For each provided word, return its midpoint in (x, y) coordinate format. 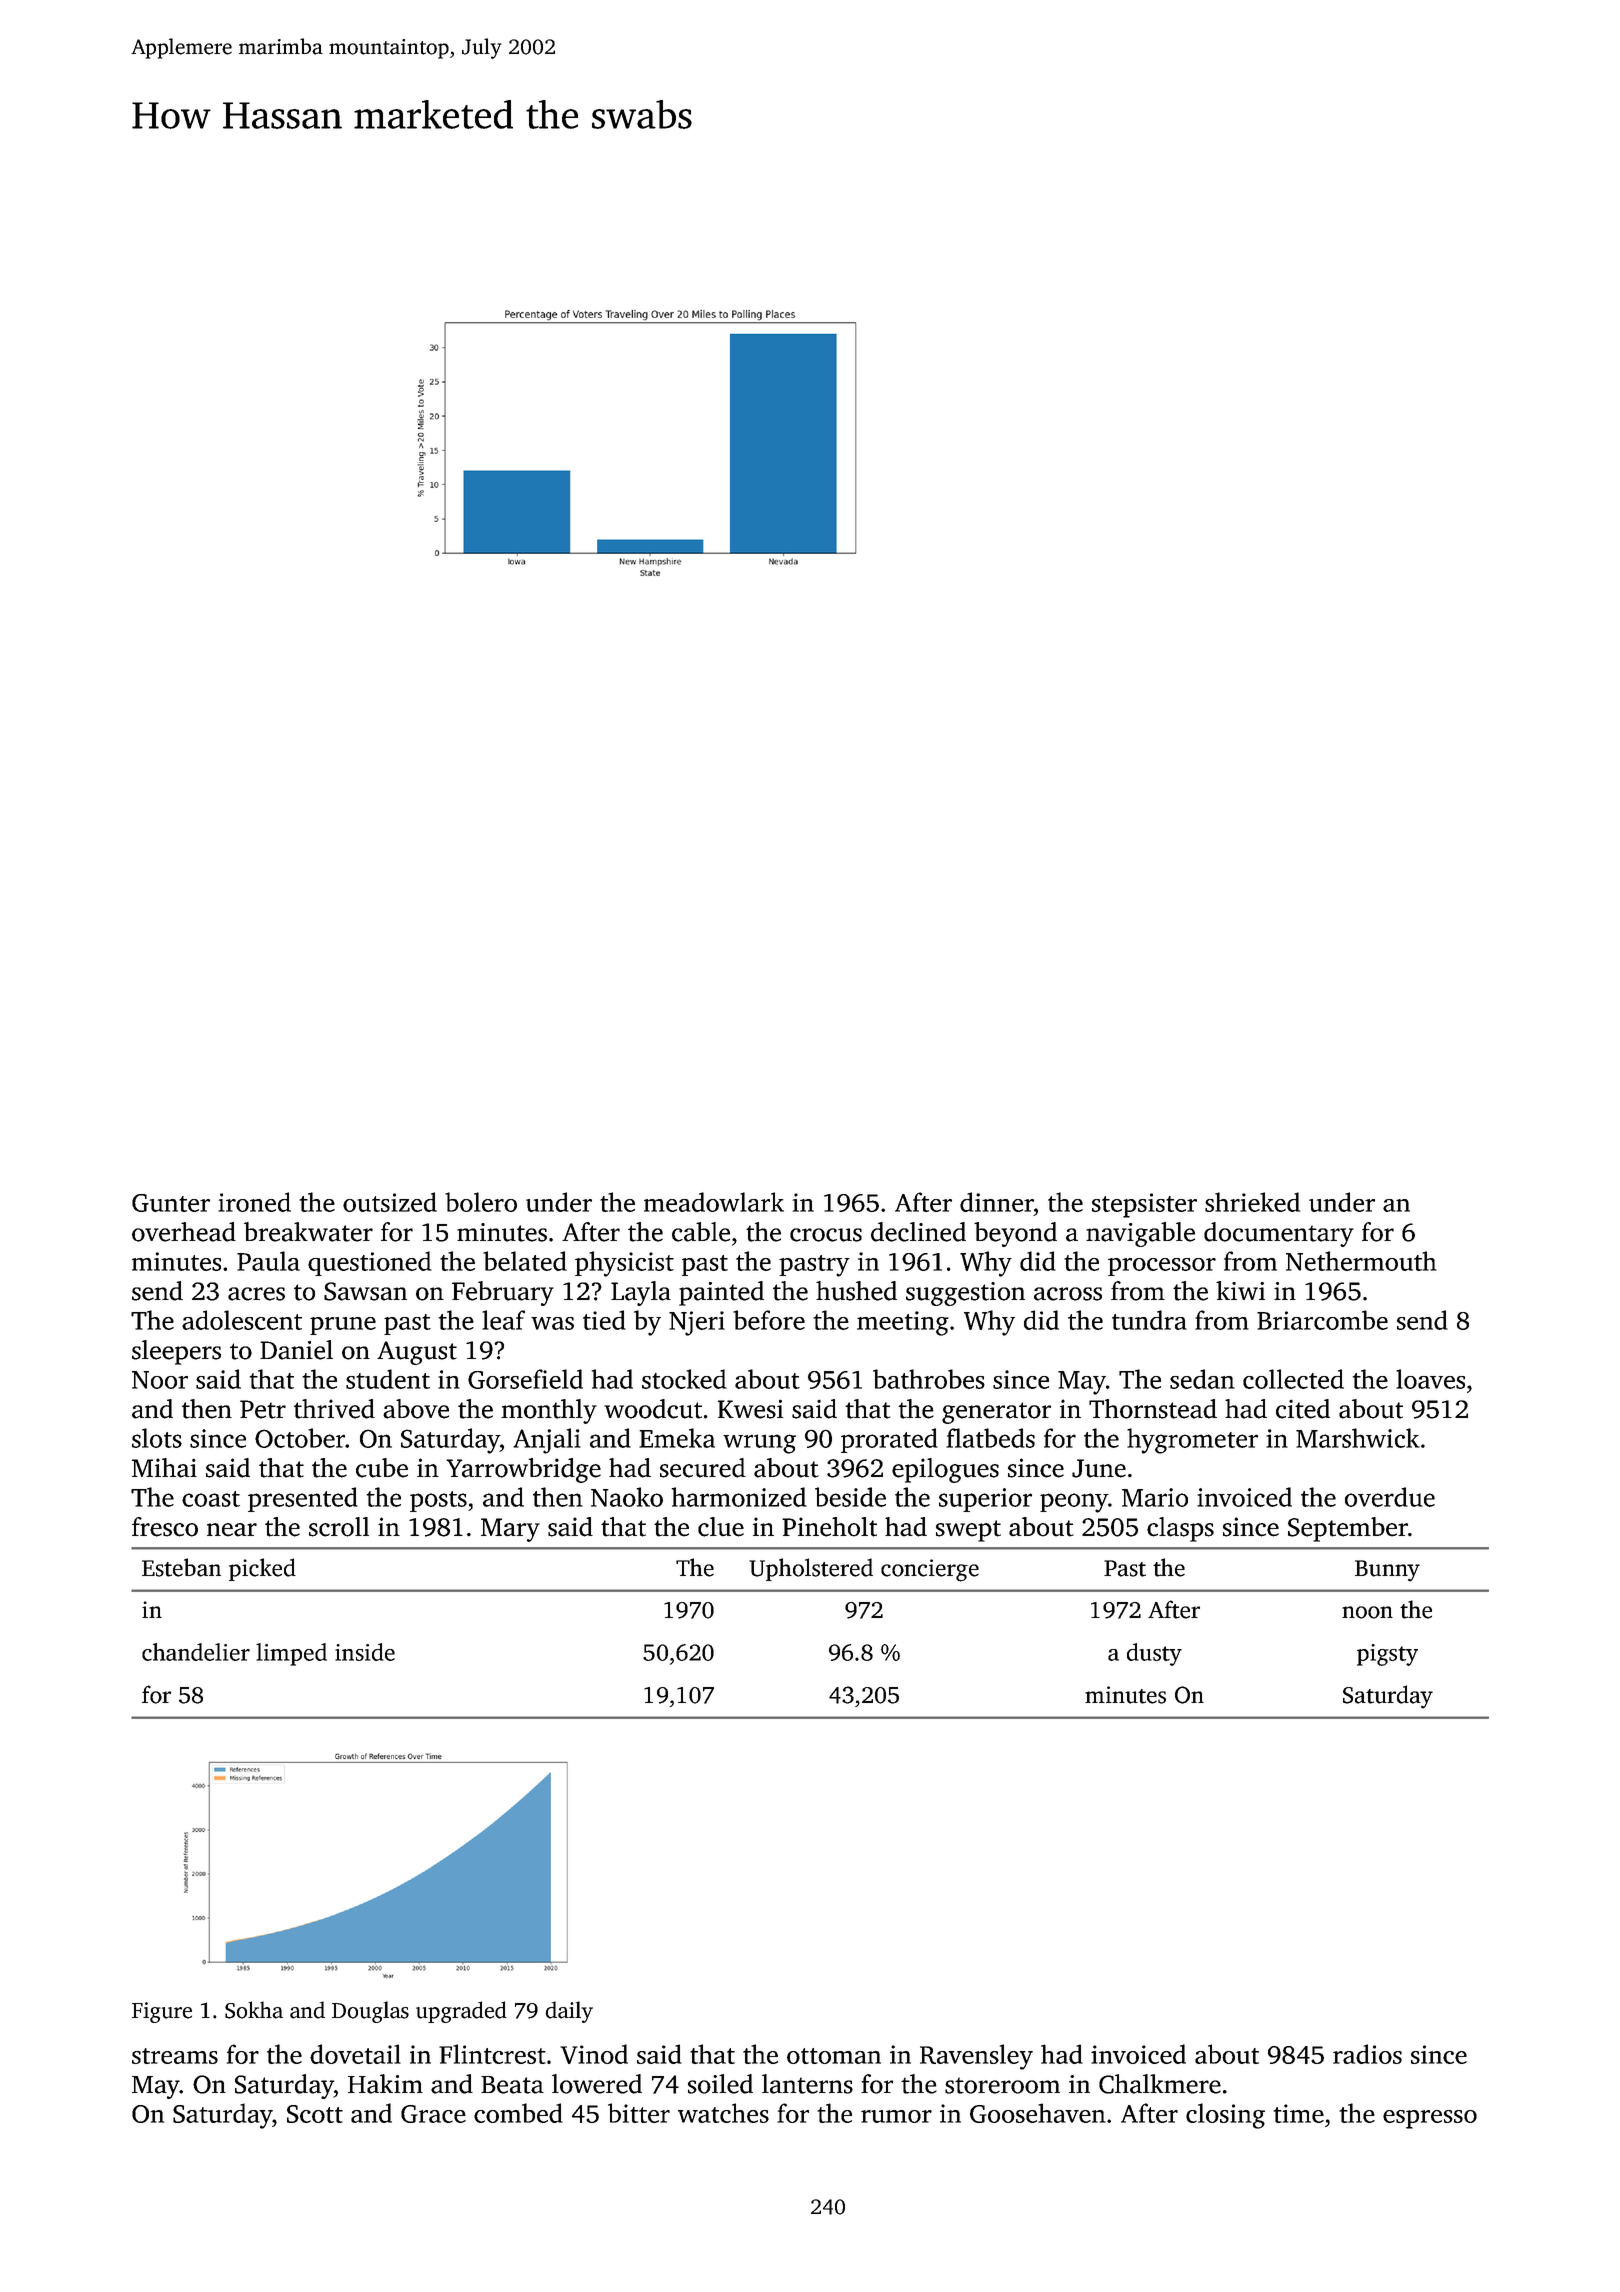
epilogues (945, 1470)
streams (175, 2056)
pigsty (1387, 1655)
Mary (510, 1530)
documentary (1279, 1234)
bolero (481, 1202)
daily (569, 2012)
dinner (997, 1202)
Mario (1155, 1497)
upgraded (461, 2012)
